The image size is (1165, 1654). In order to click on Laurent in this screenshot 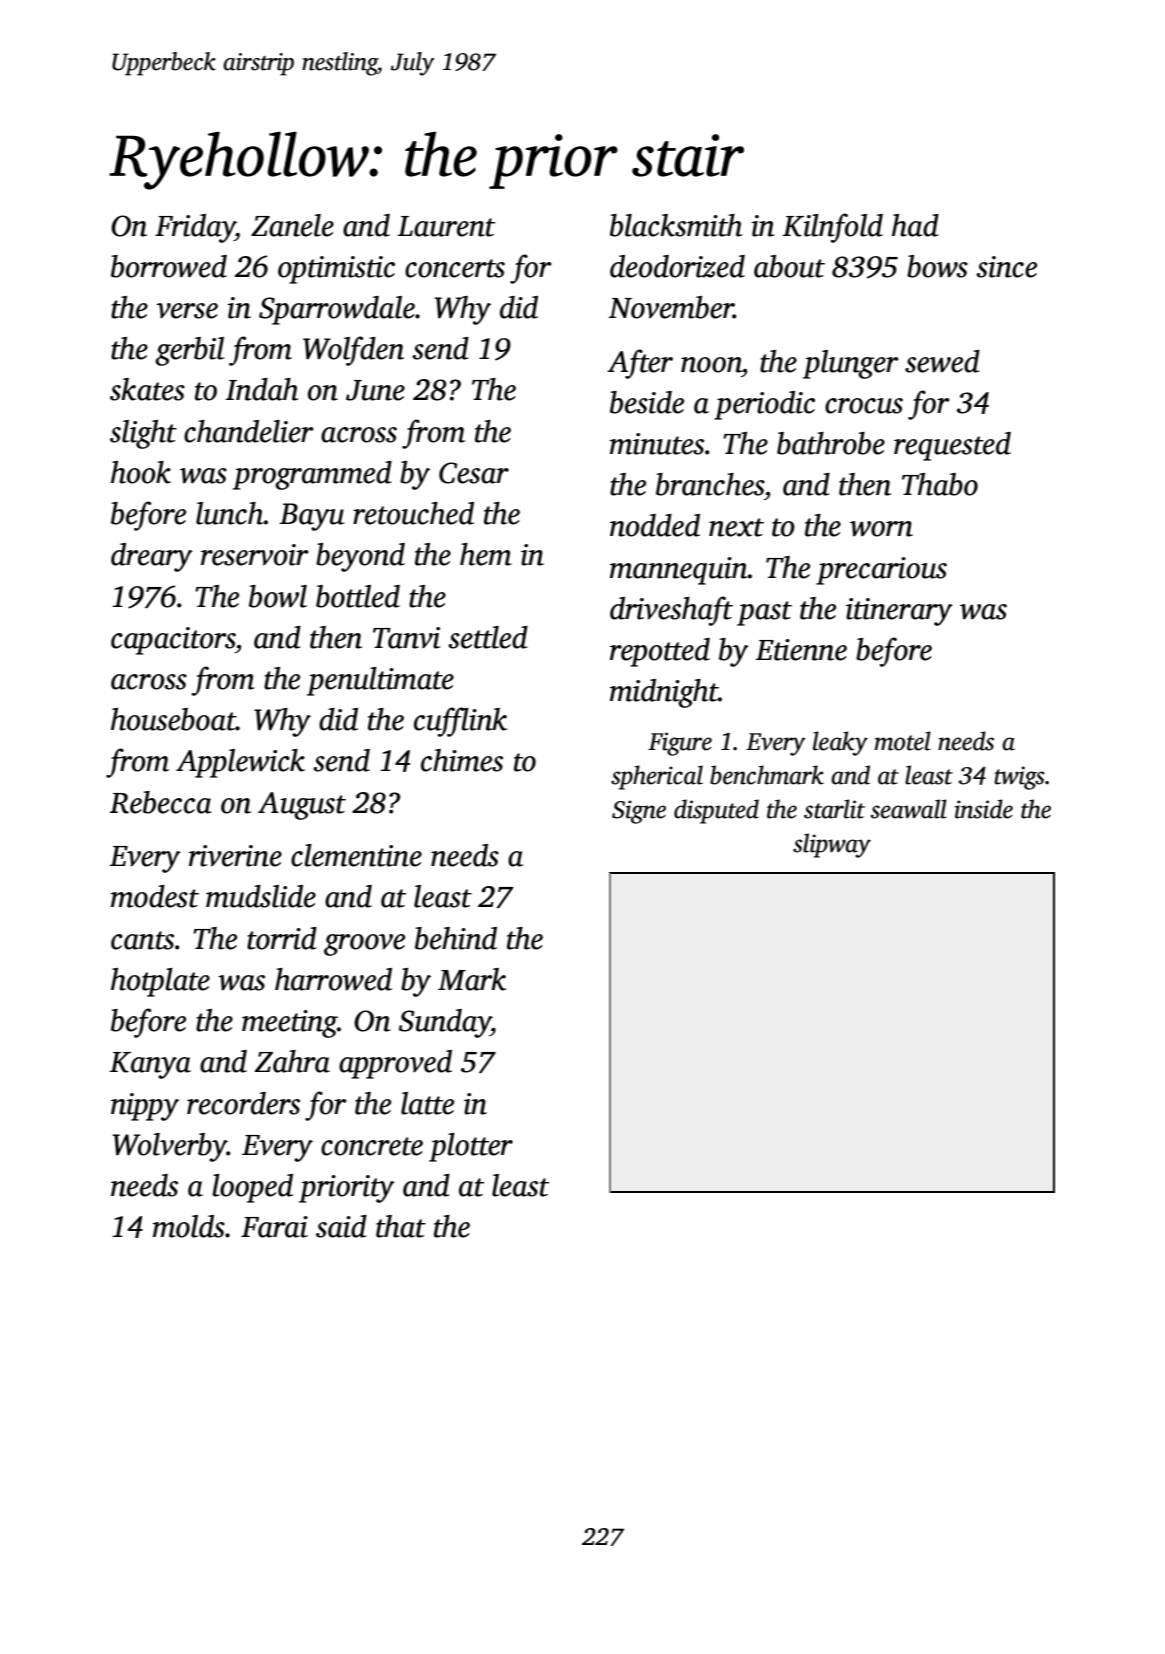, I will do `click(446, 226)`.
